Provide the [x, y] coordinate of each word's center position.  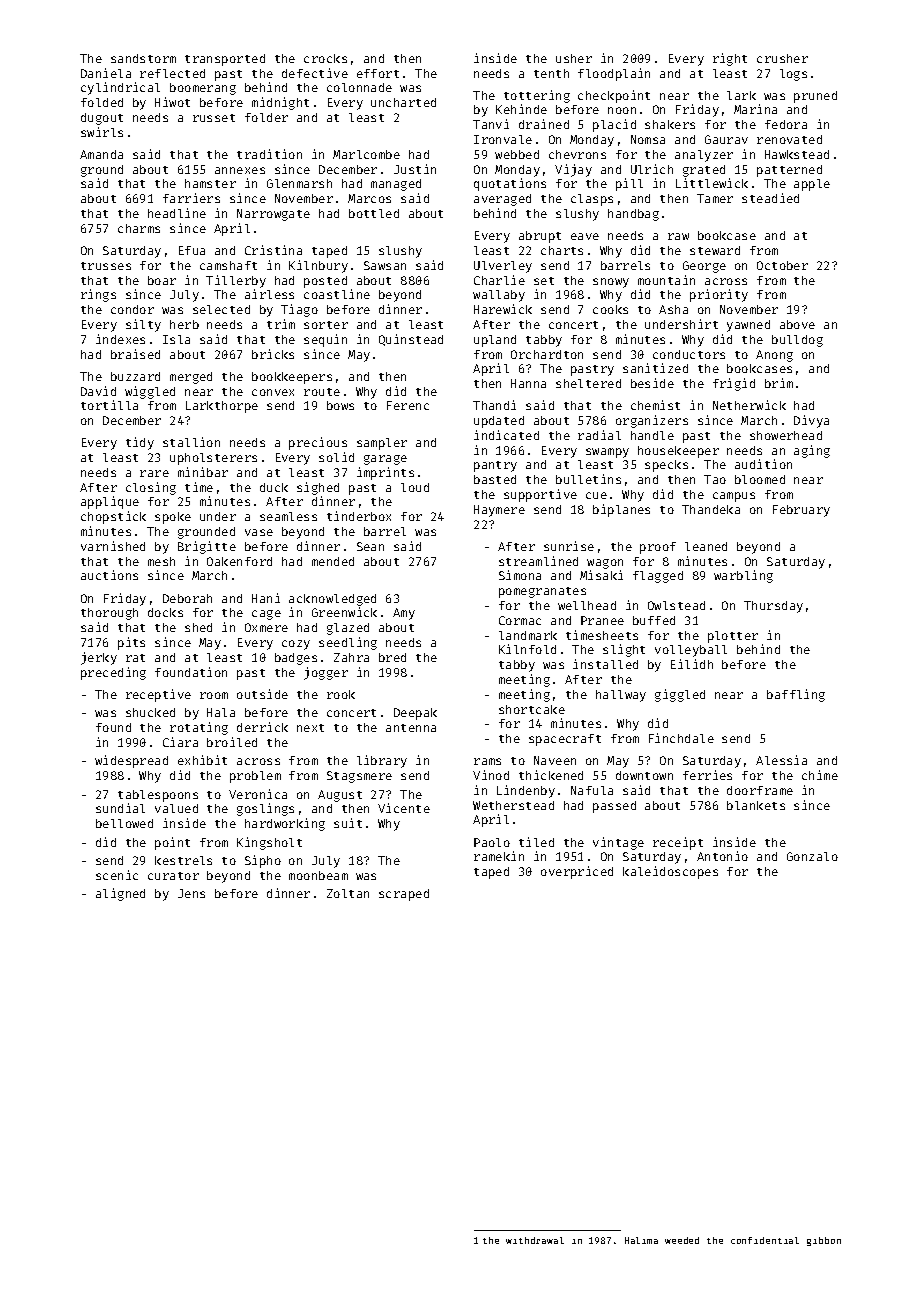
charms [139, 228]
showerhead [786, 435]
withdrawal [535, 1240]
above [797, 324]
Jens [191, 893]
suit [348, 823]
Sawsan [385, 265]
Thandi [494, 405]
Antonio [722, 856]
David [98, 391]
